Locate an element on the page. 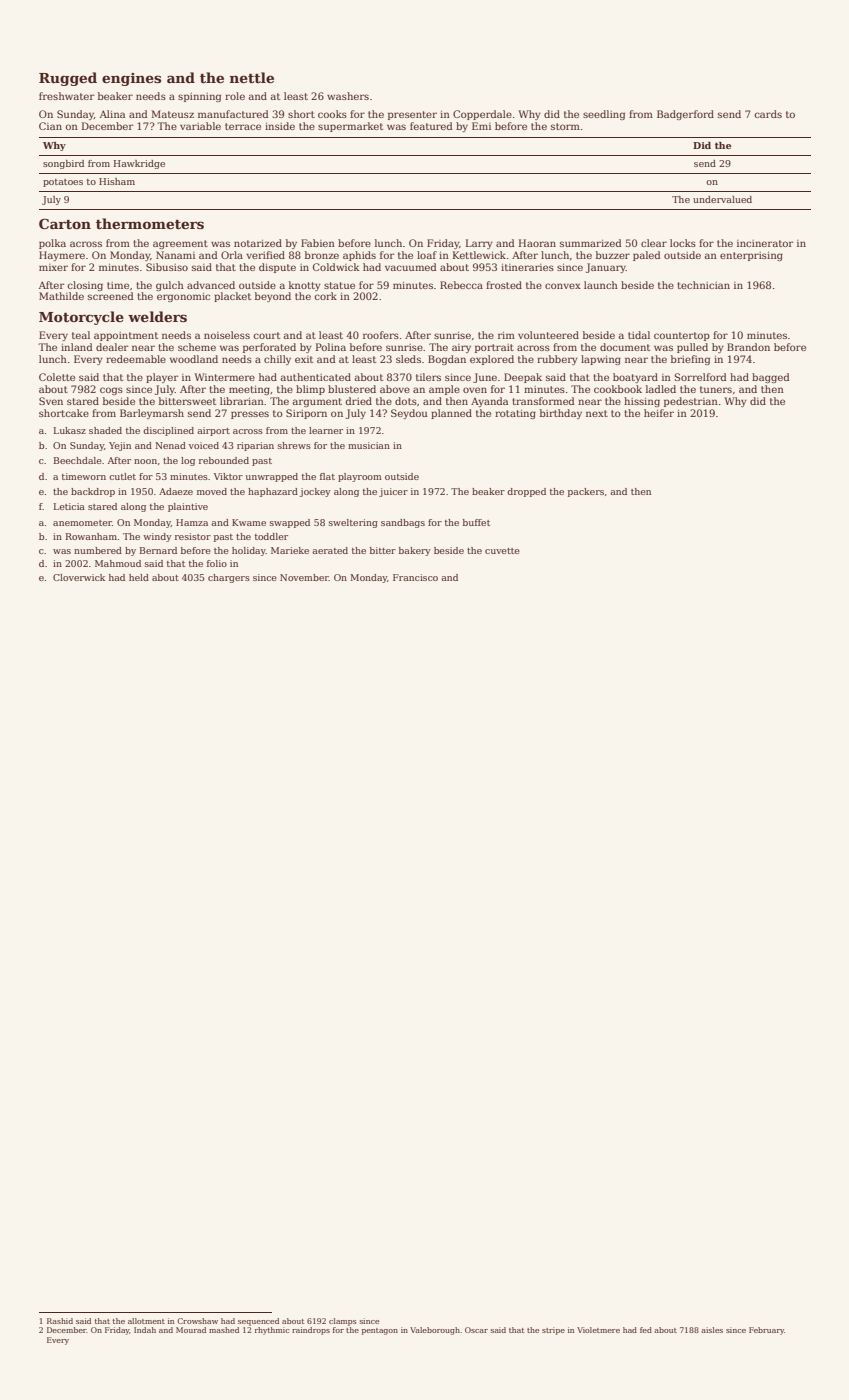 The image size is (849, 1400). Mahmoud is located at coordinates (118, 563).
